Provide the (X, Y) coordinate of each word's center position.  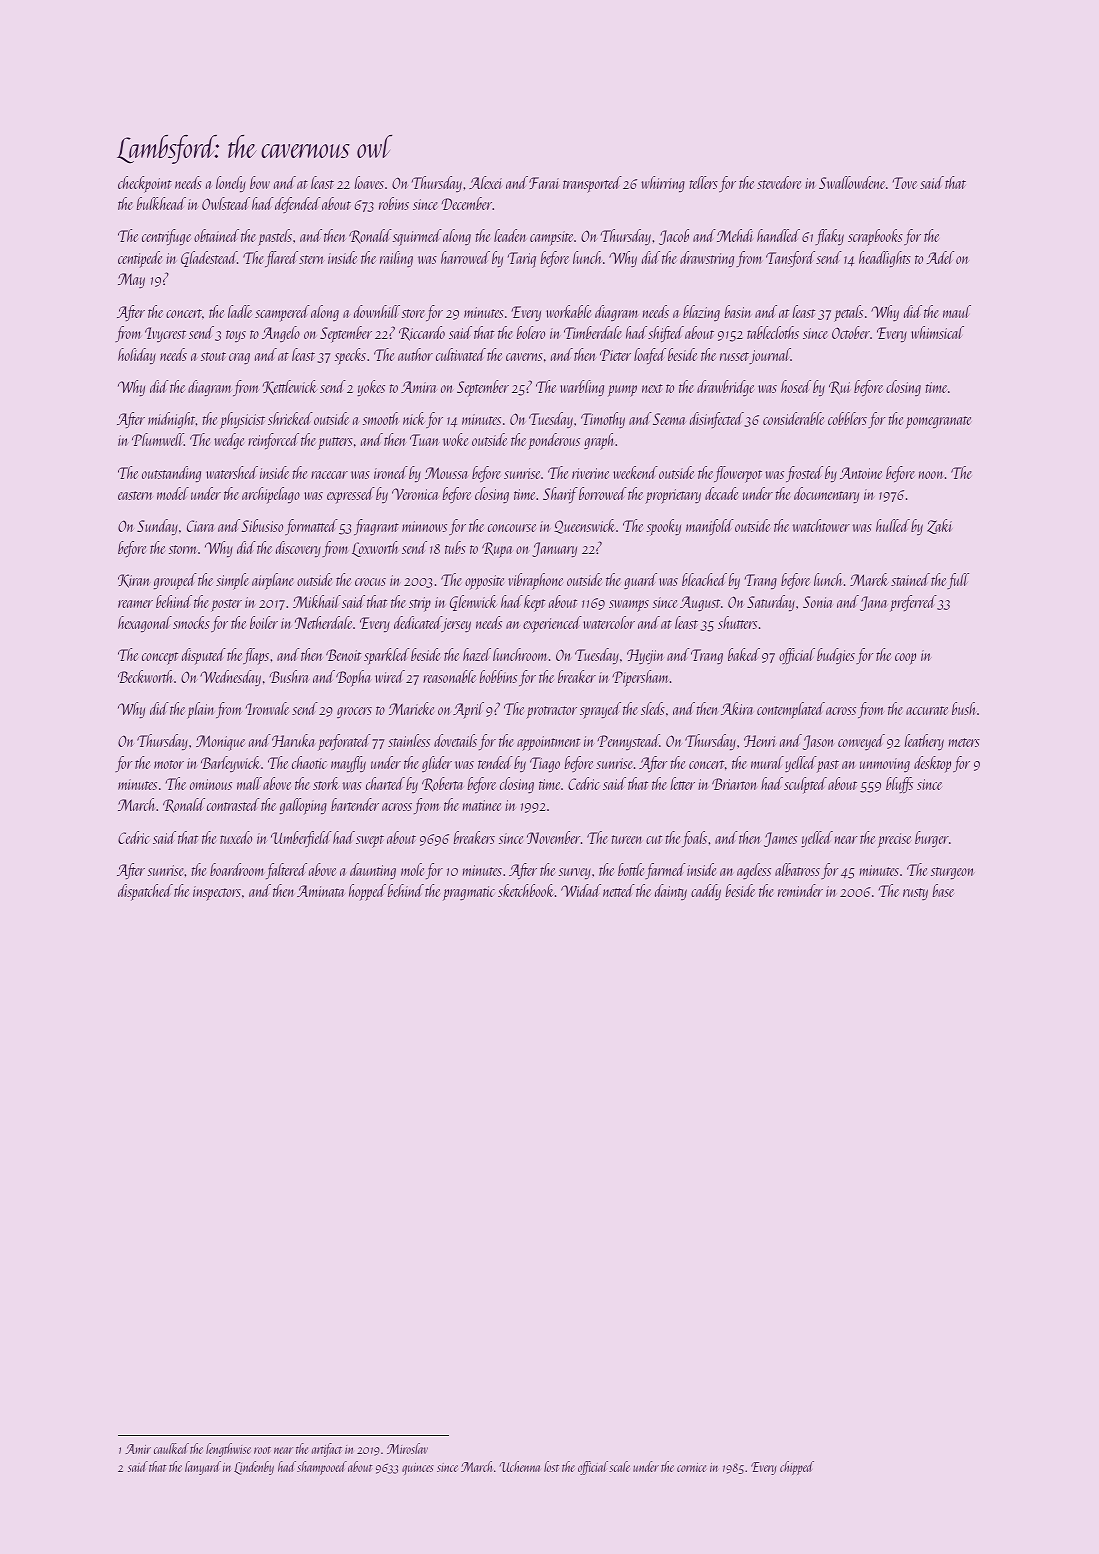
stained (910, 579)
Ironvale (267, 708)
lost (551, 1466)
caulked (171, 1448)
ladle (240, 311)
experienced (552, 624)
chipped (797, 1468)
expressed (351, 495)
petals (848, 313)
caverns (524, 357)
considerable (793, 418)
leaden (510, 235)
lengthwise (228, 1450)
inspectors (217, 893)
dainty (671, 892)
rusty (915, 894)
